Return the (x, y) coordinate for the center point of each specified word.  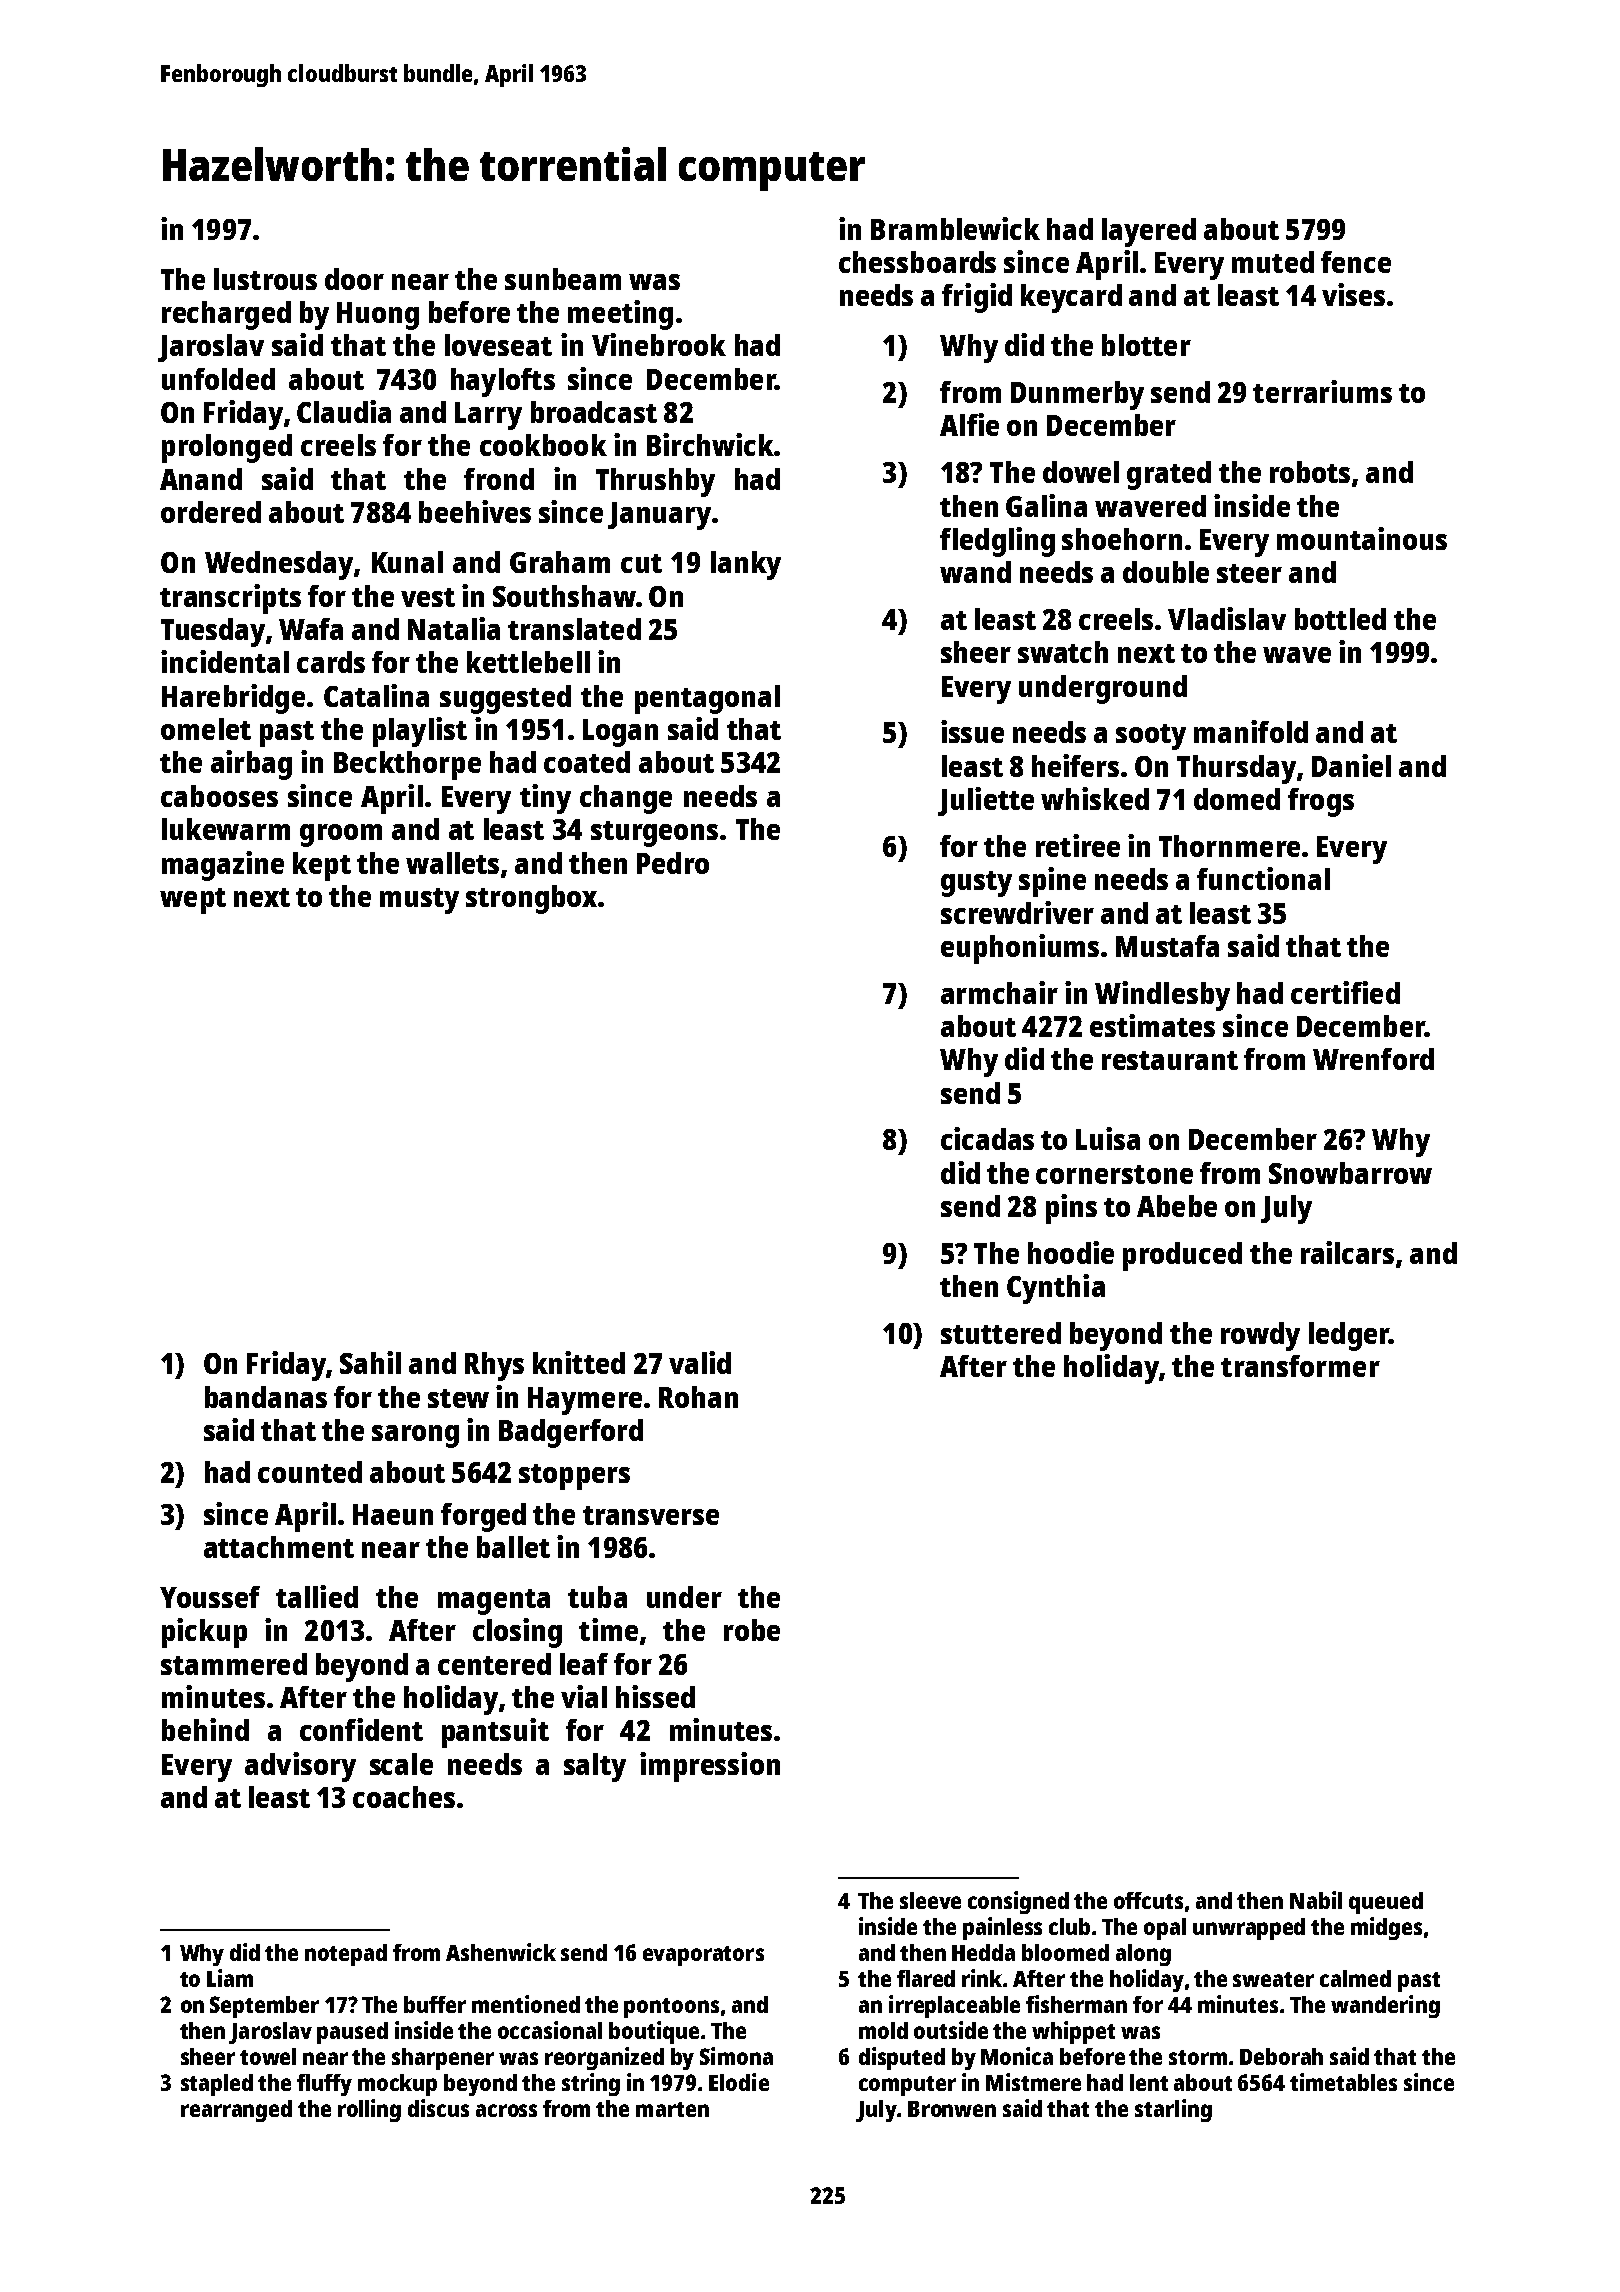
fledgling (997, 542)
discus (438, 2108)
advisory (300, 1767)
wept (193, 901)
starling (1173, 2110)
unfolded (218, 379)
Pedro (673, 863)
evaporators (703, 1956)
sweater (1273, 1979)
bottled (1340, 619)
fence (1356, 262)
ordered (211, 512)
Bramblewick (955, 228)
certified (1345, 992)
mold (883, 2030)
